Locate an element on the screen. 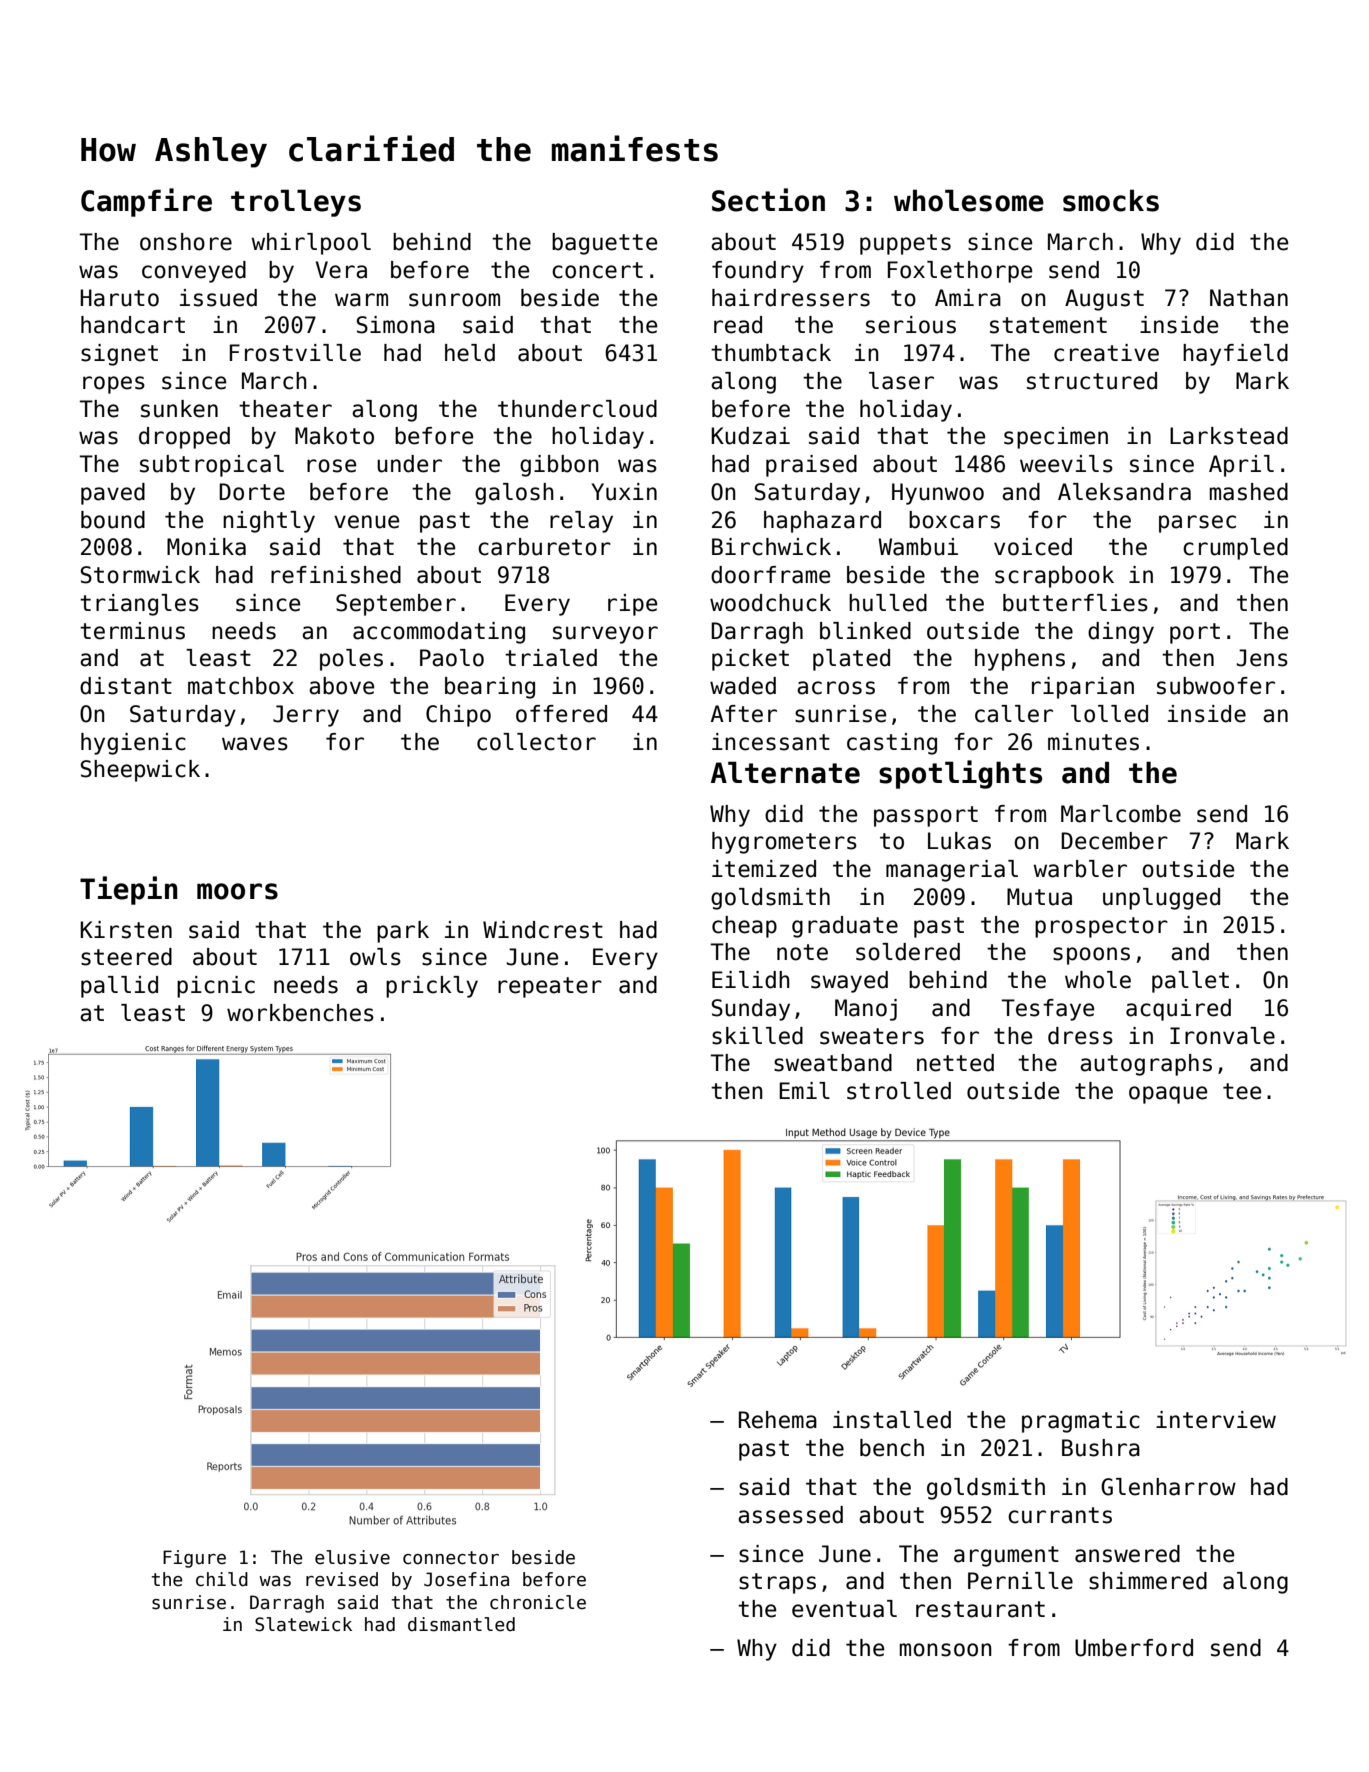  monsoon is located at coordinates (946, 1650).
